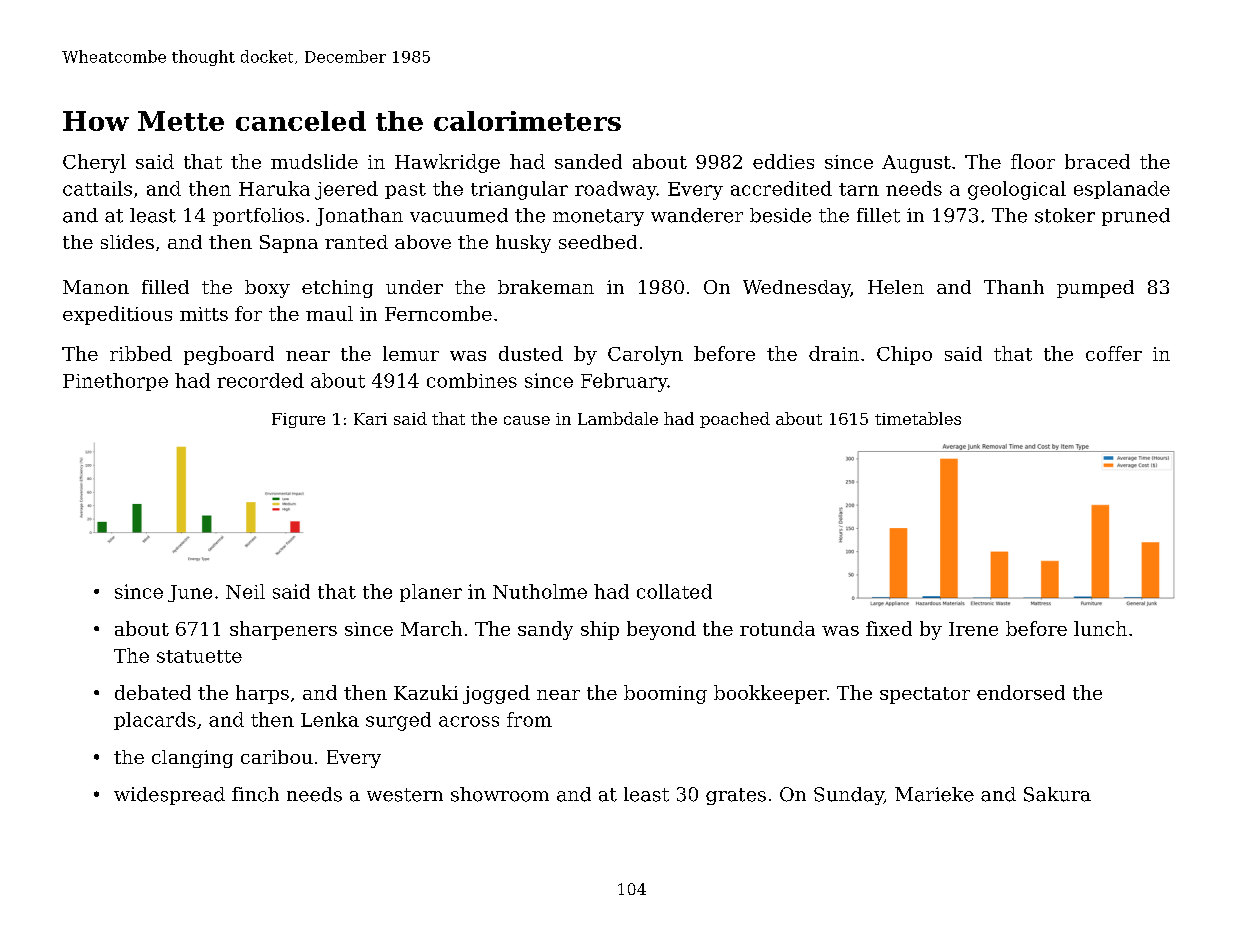  What do you see at coordinates (735, 420) in the screenshot?
I see `poached` at bounding box center [735, 420].
